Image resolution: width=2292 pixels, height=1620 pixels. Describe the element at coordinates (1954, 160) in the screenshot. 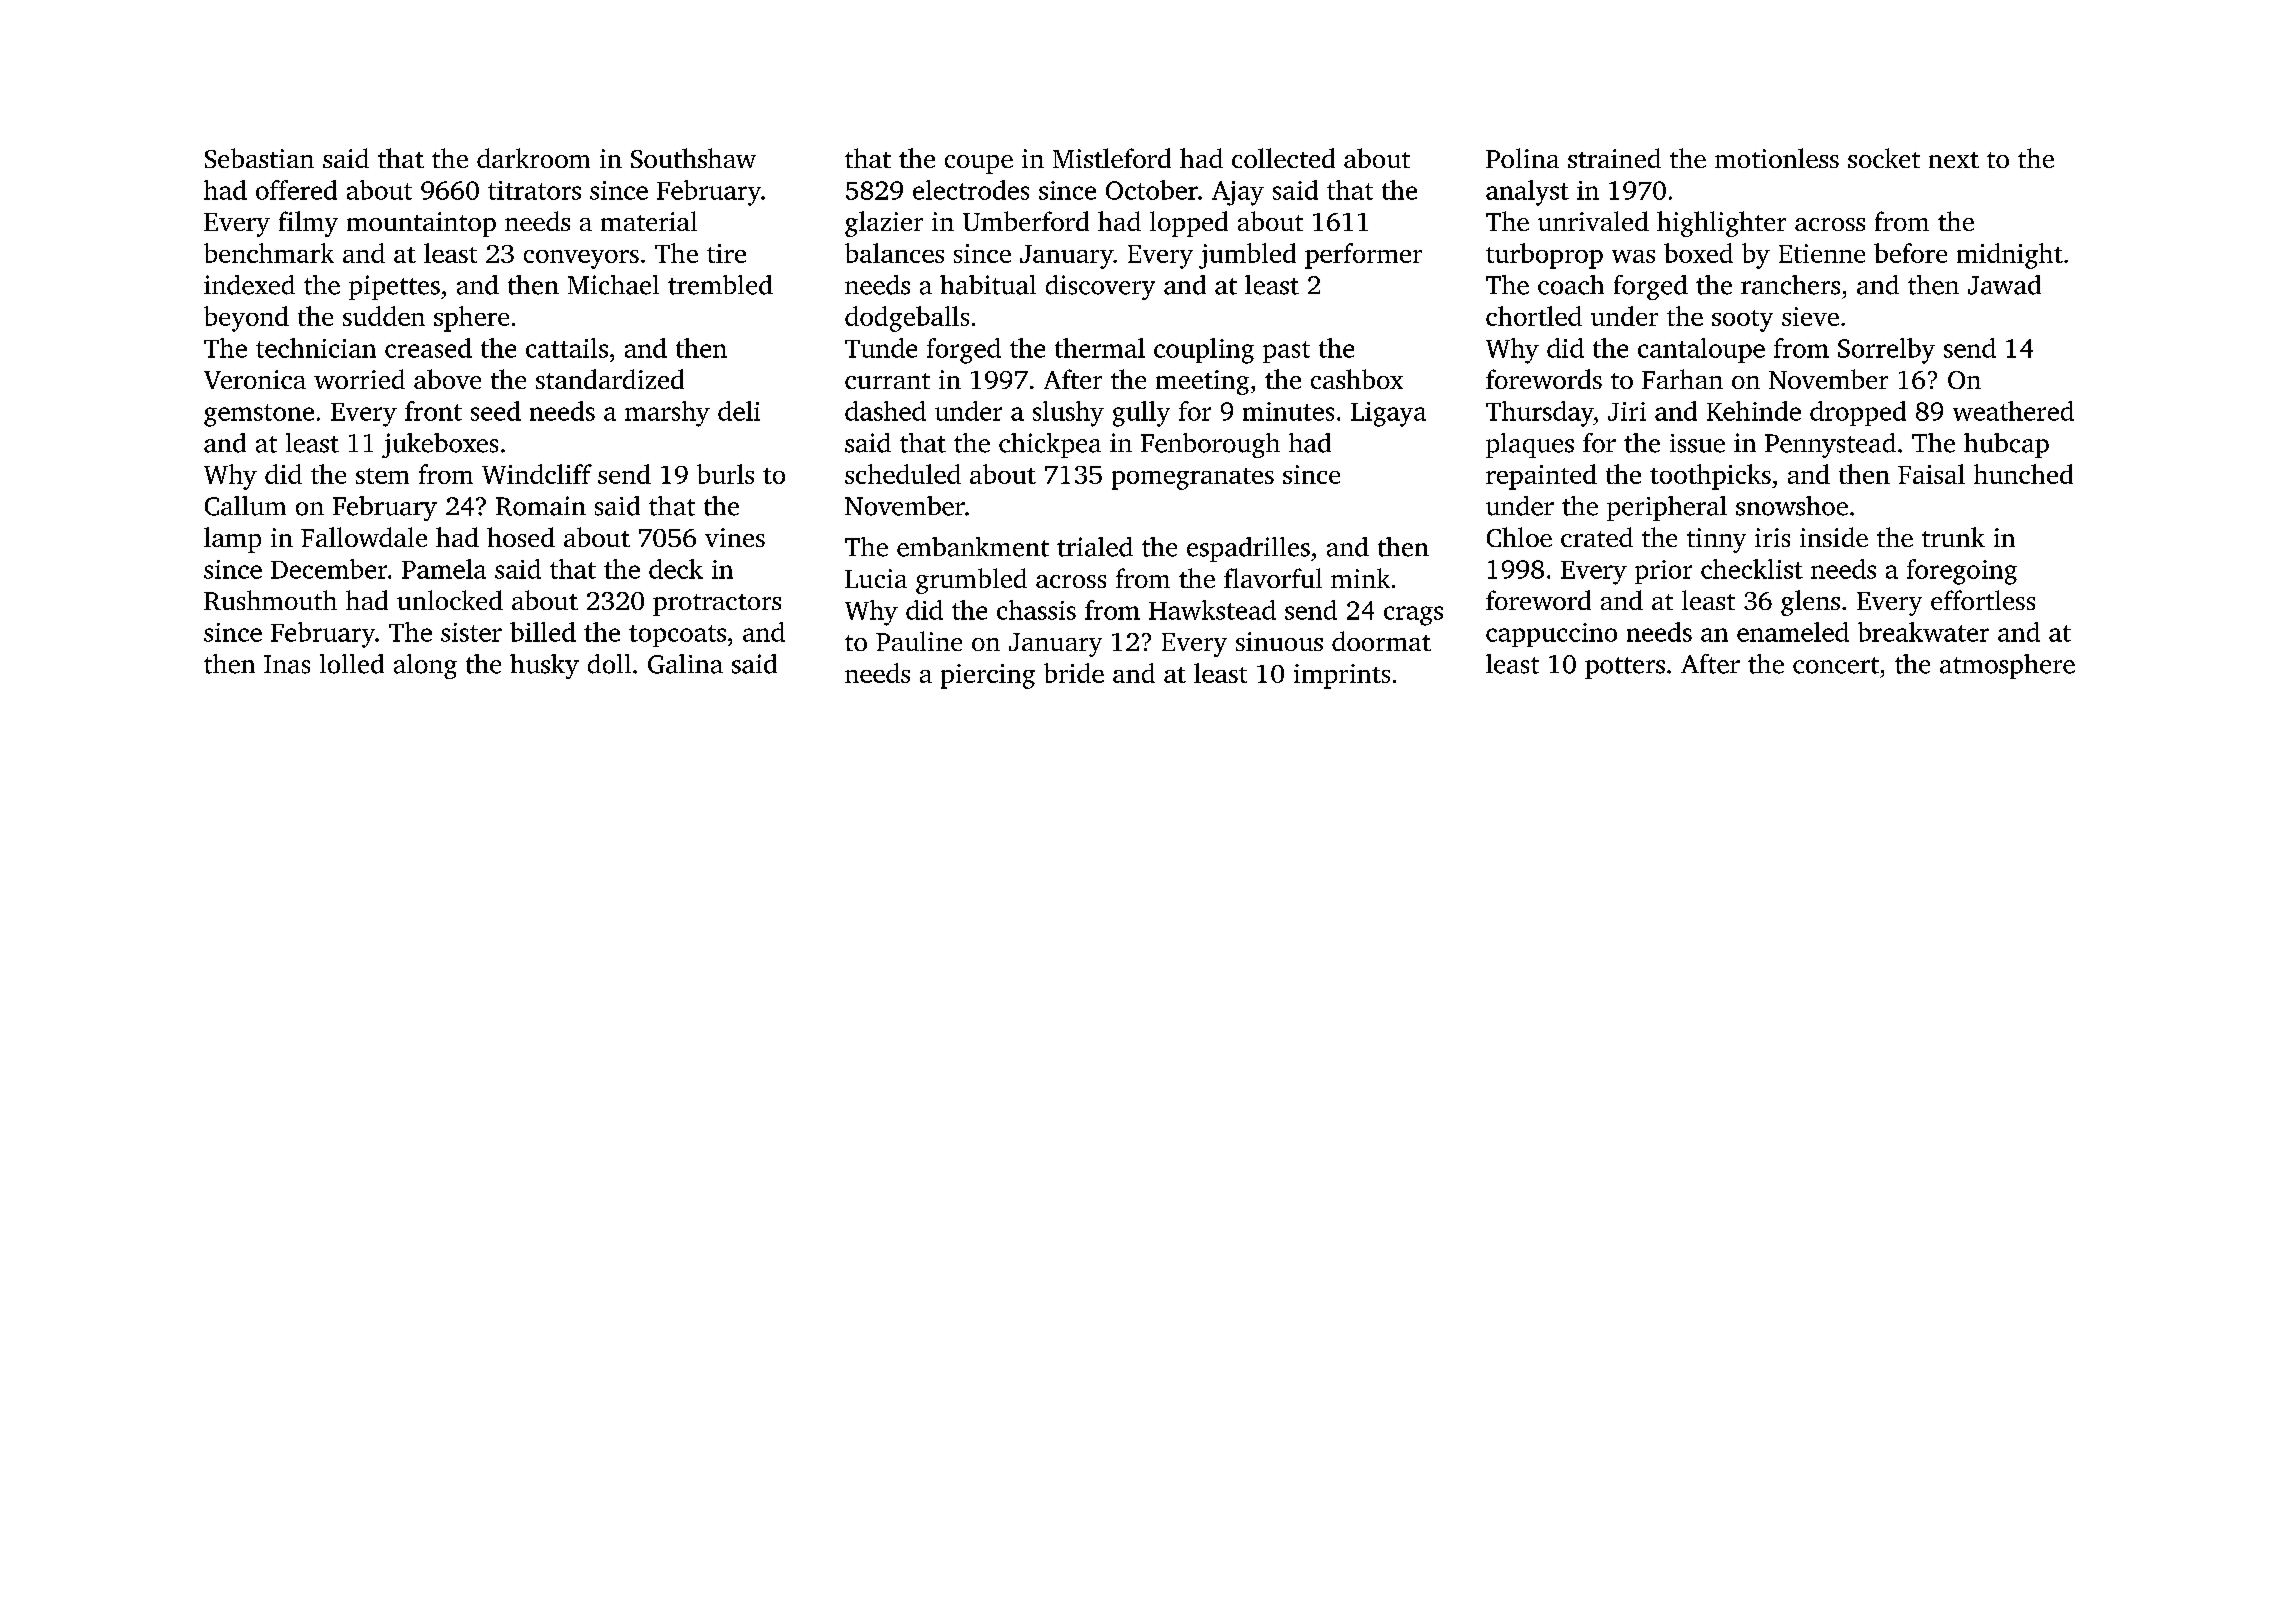

I see `next` at that location.
